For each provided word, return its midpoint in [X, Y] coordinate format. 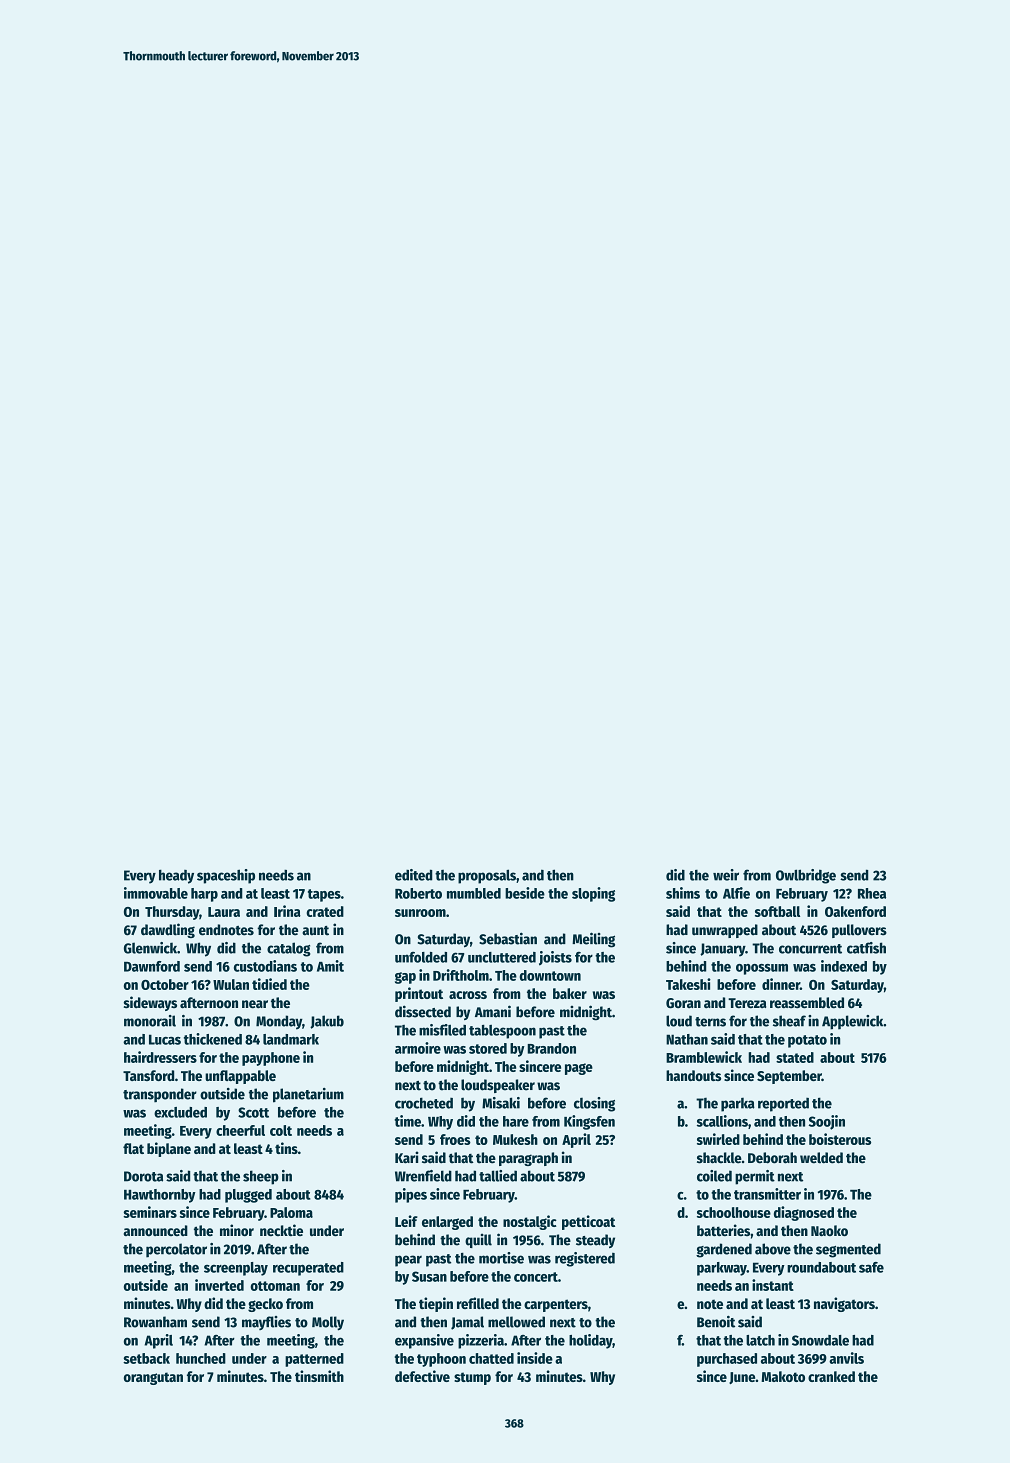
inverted [219, 1285]
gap [405, 978]
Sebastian [508, 938]
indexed [844, 966]
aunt [315, 931]
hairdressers [160, 1057]
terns [710, 1022]
